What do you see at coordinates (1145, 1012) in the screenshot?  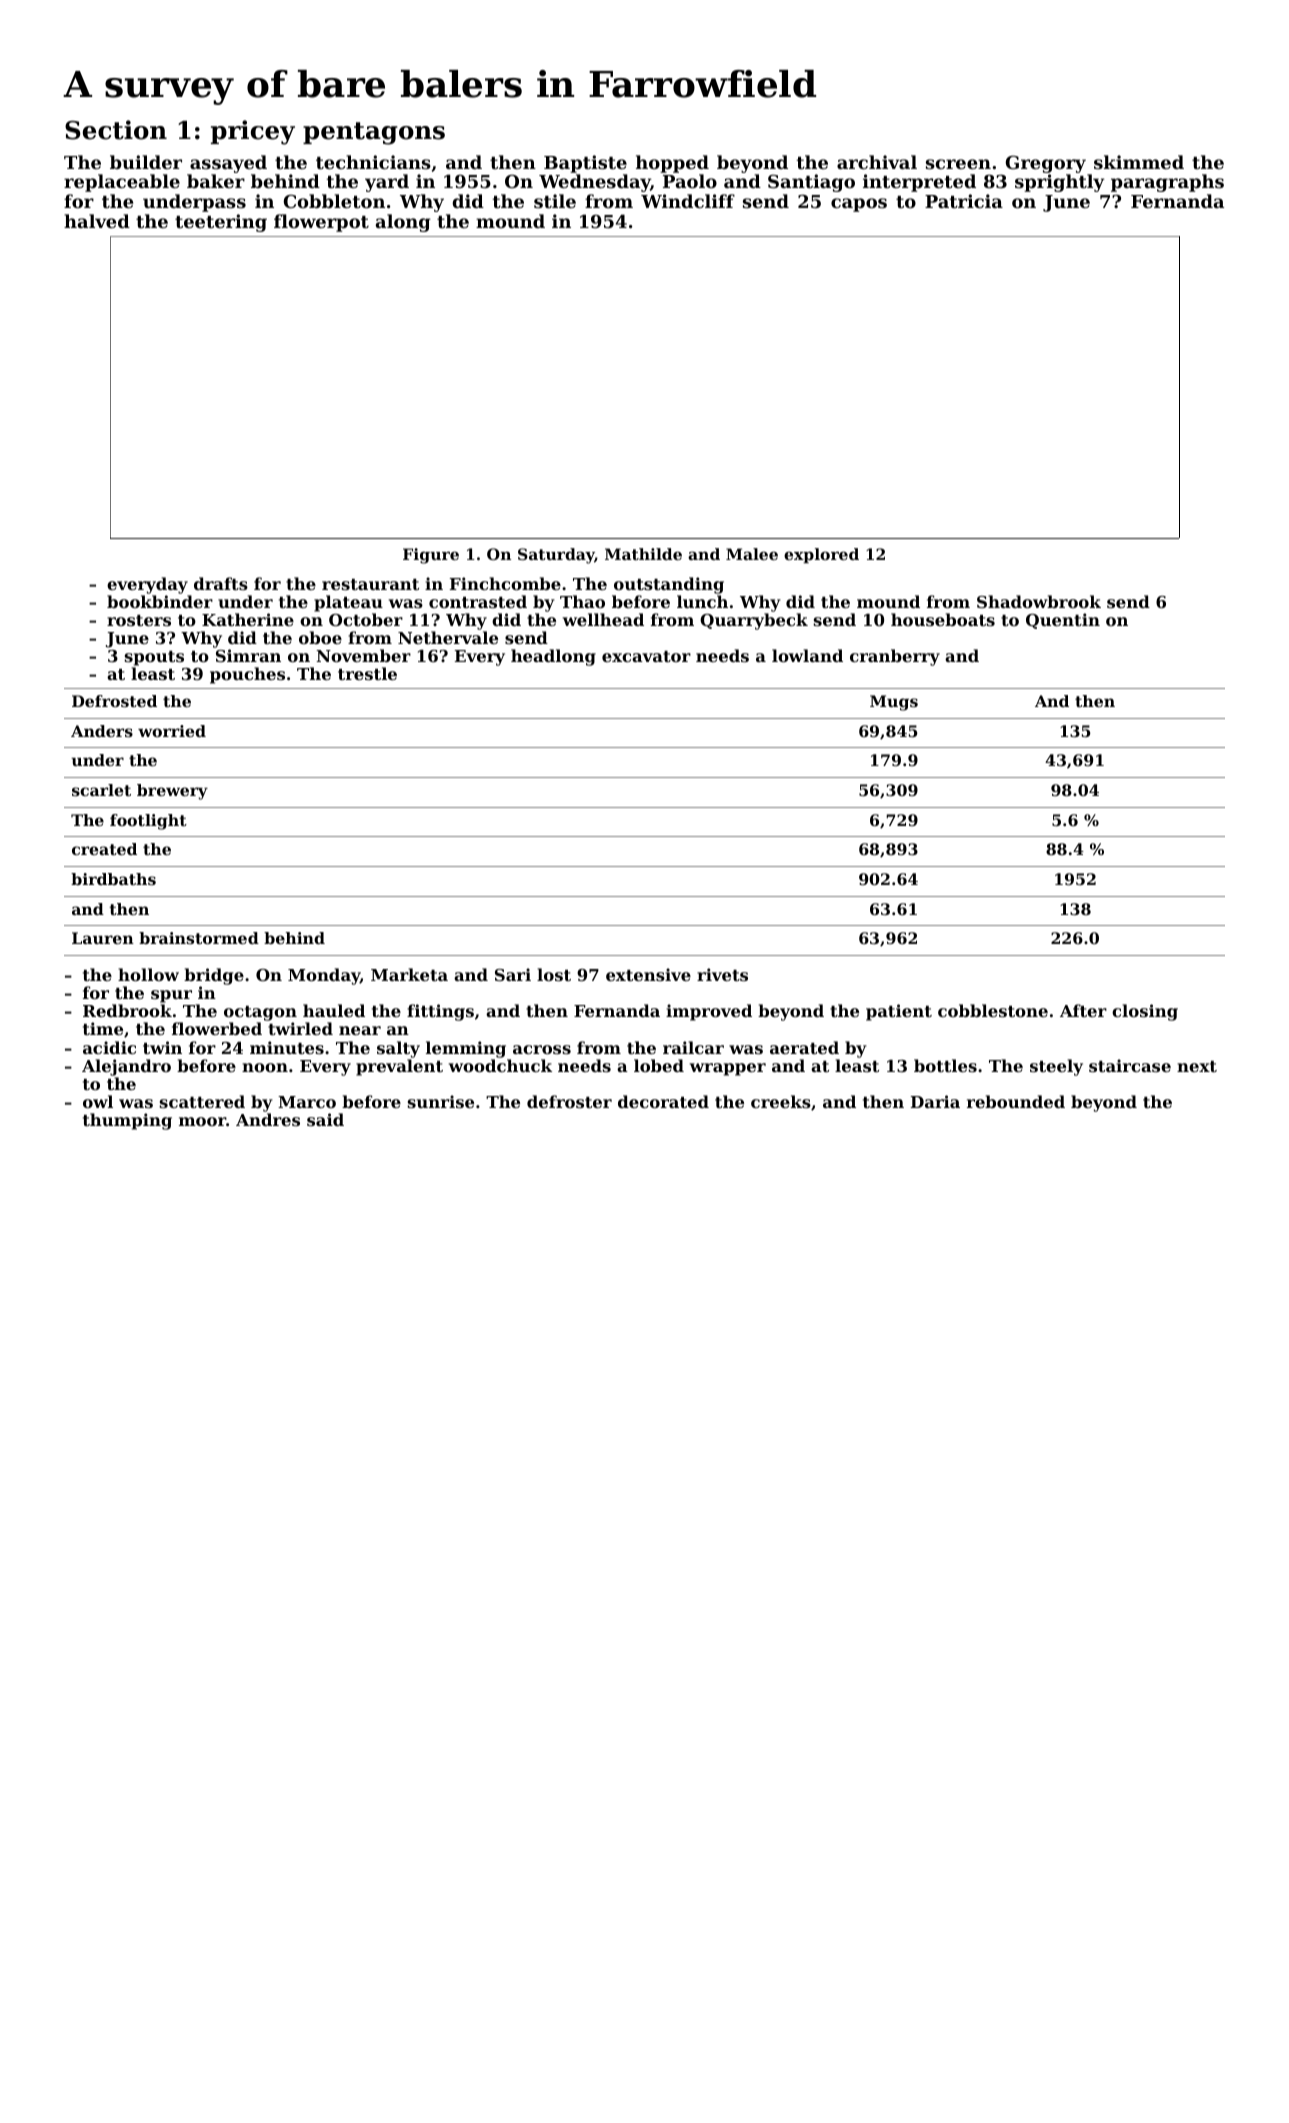 I see `closing` at bounding box center [1145, 1012].
